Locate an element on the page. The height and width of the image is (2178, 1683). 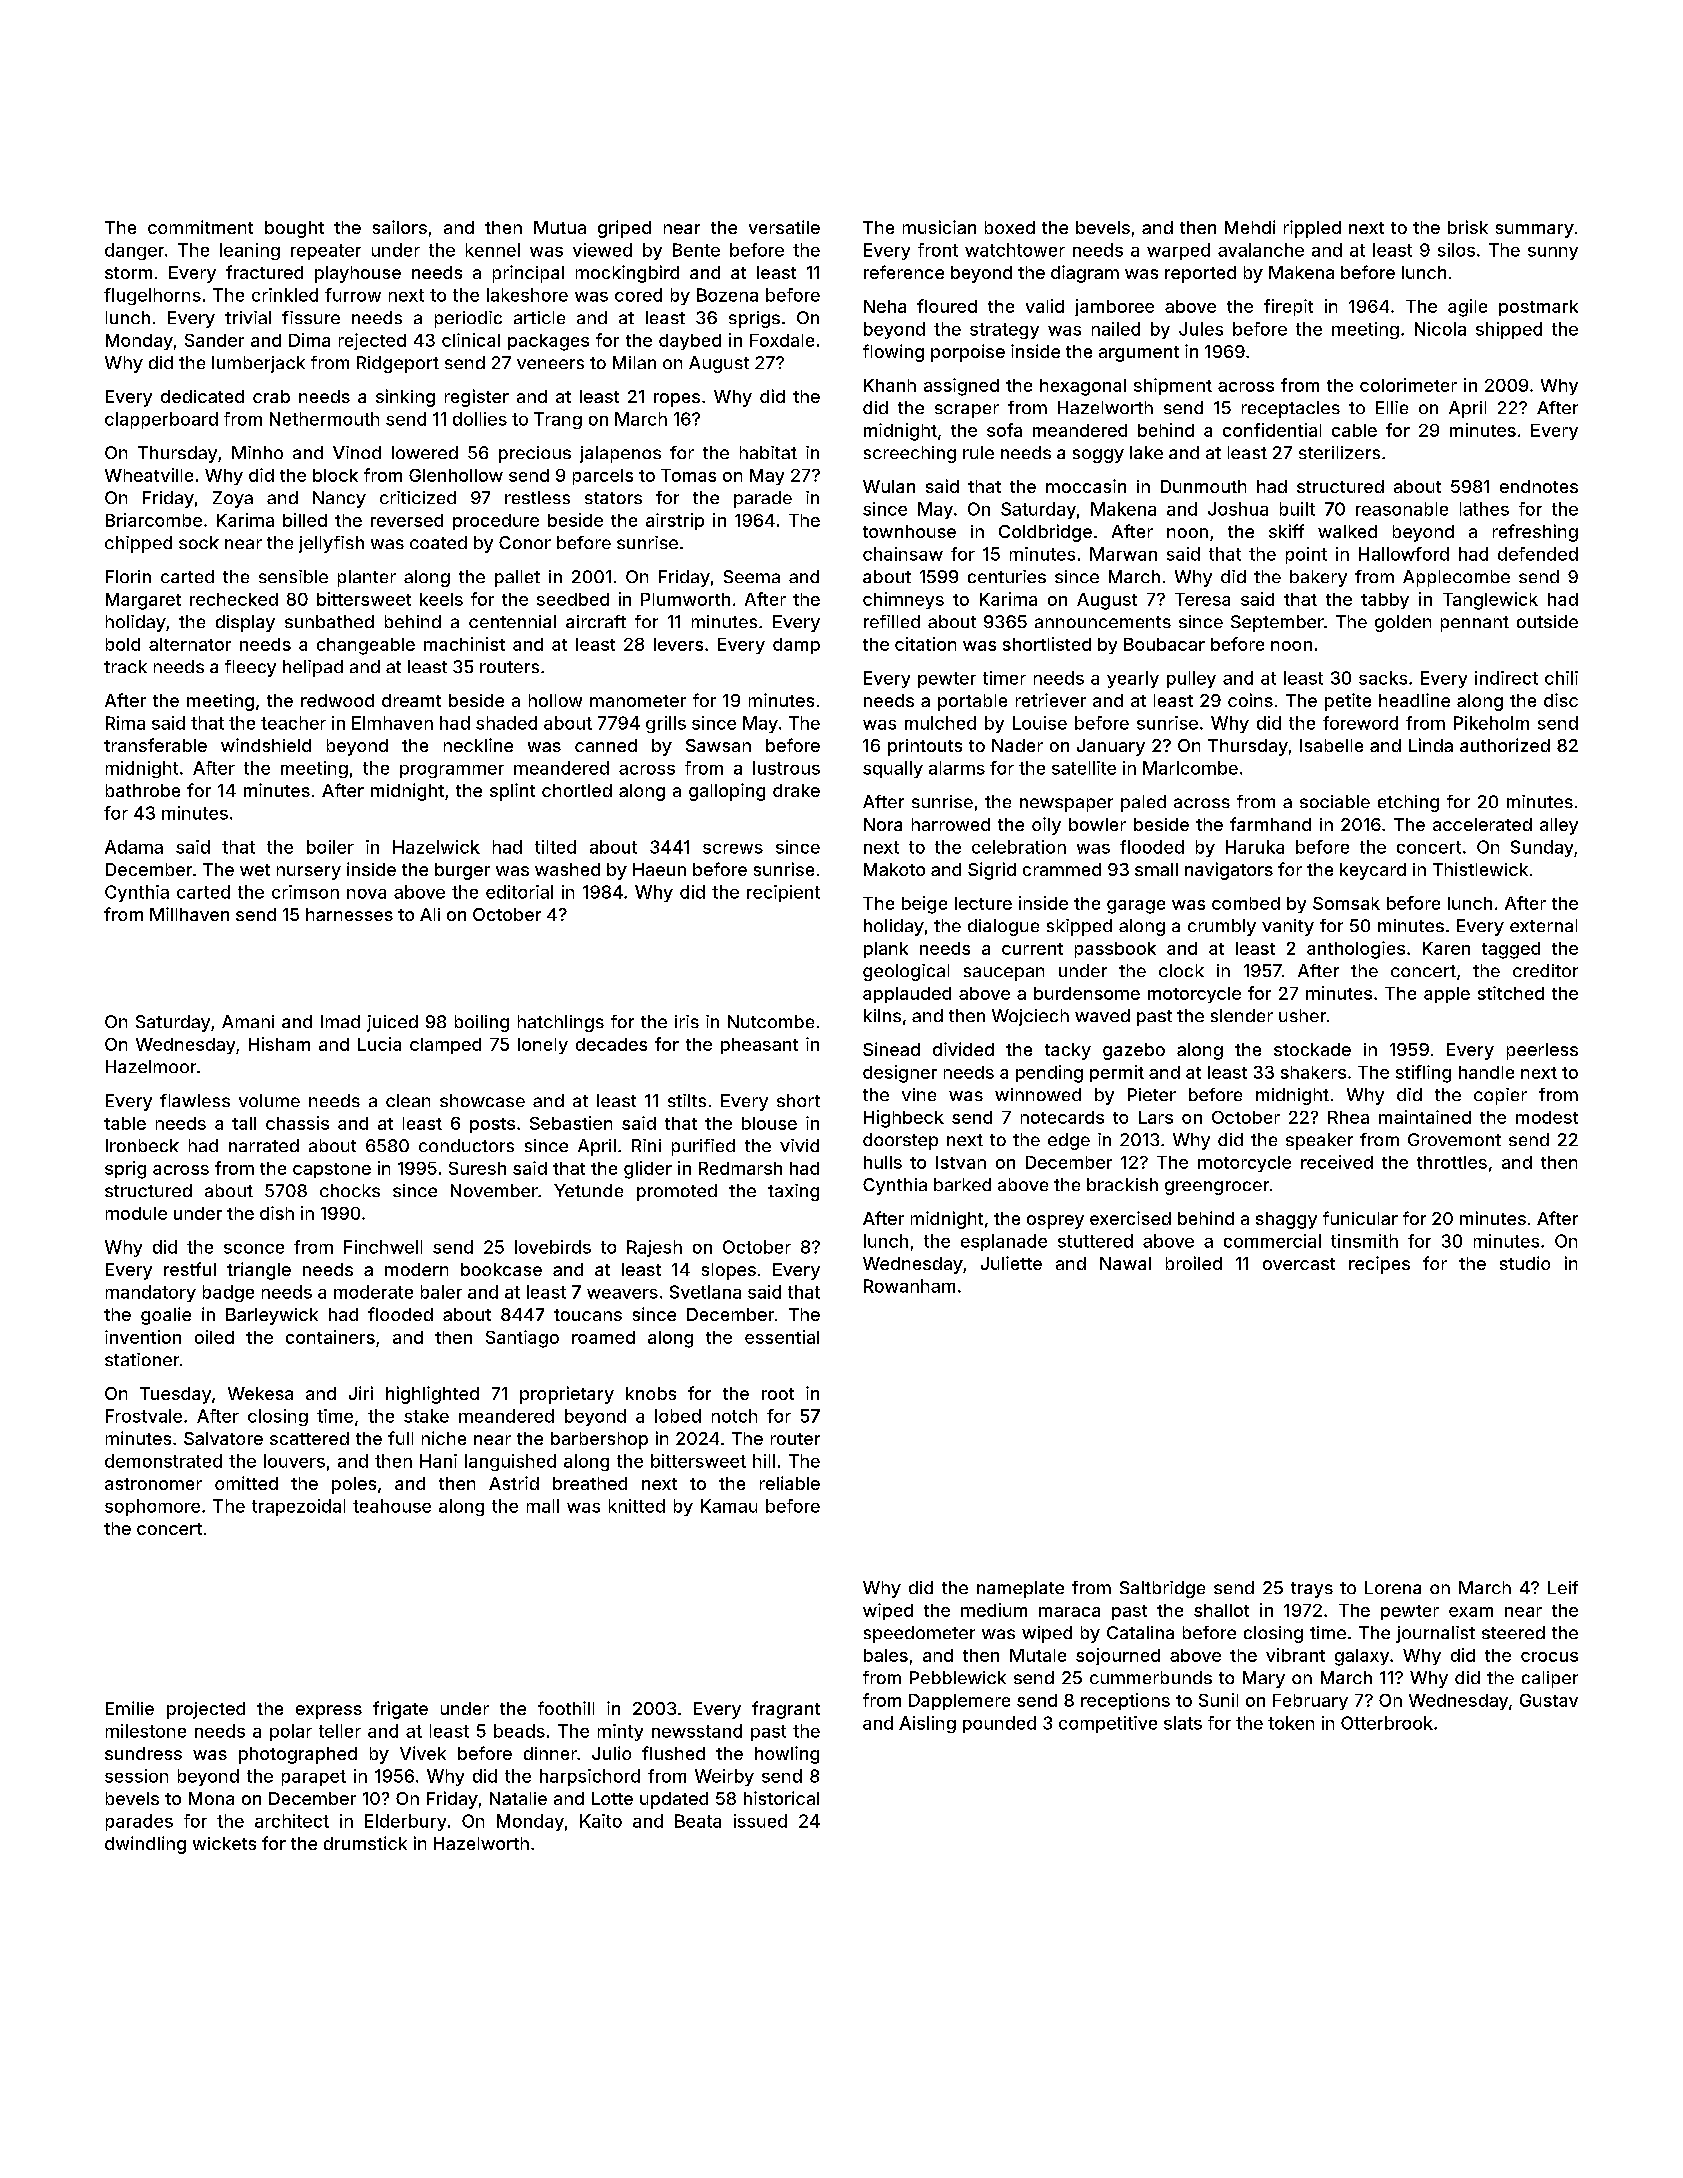
minty is located at coordinates (620, 1732).
